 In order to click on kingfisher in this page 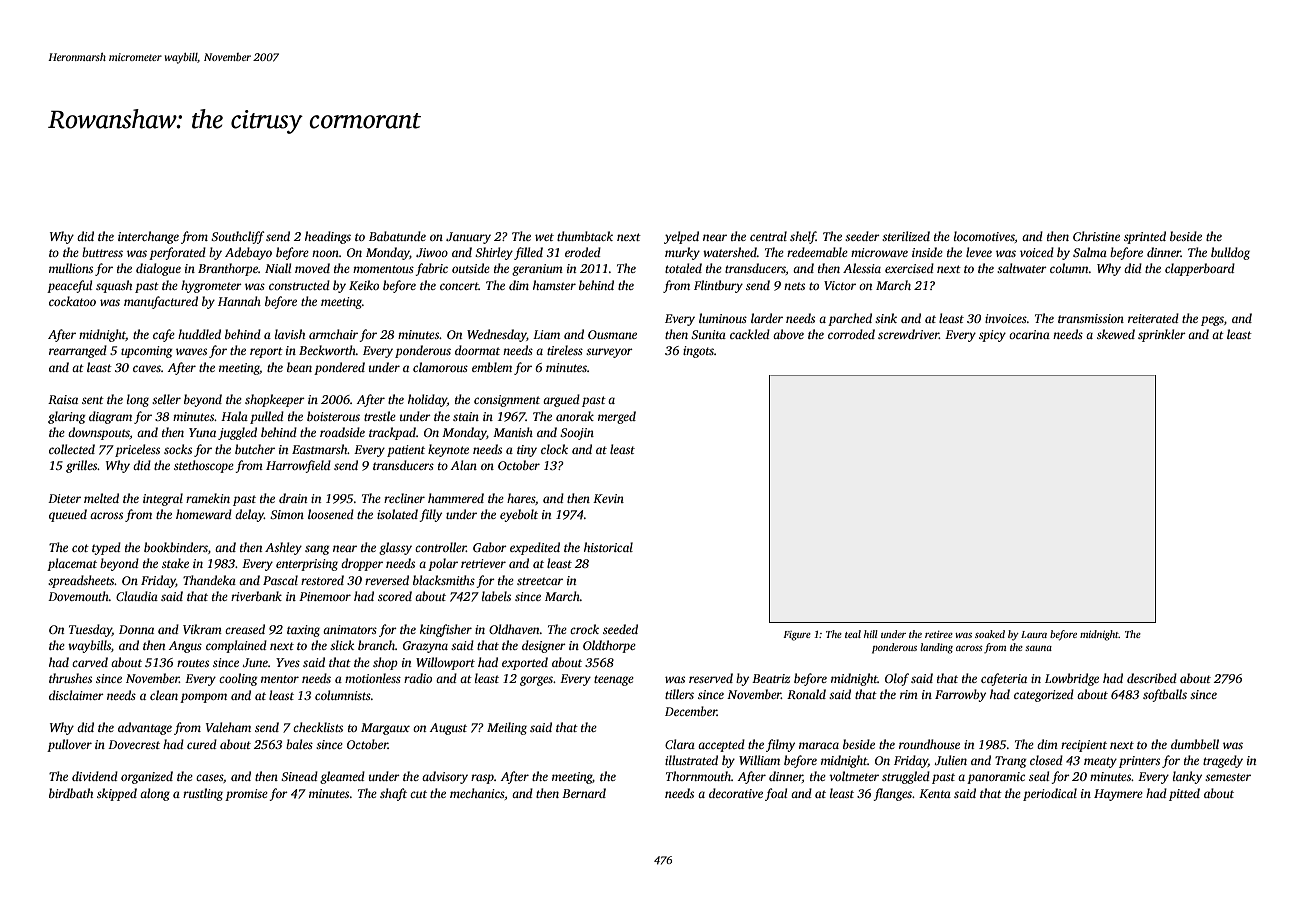, I will do `click(446, 630)`.
